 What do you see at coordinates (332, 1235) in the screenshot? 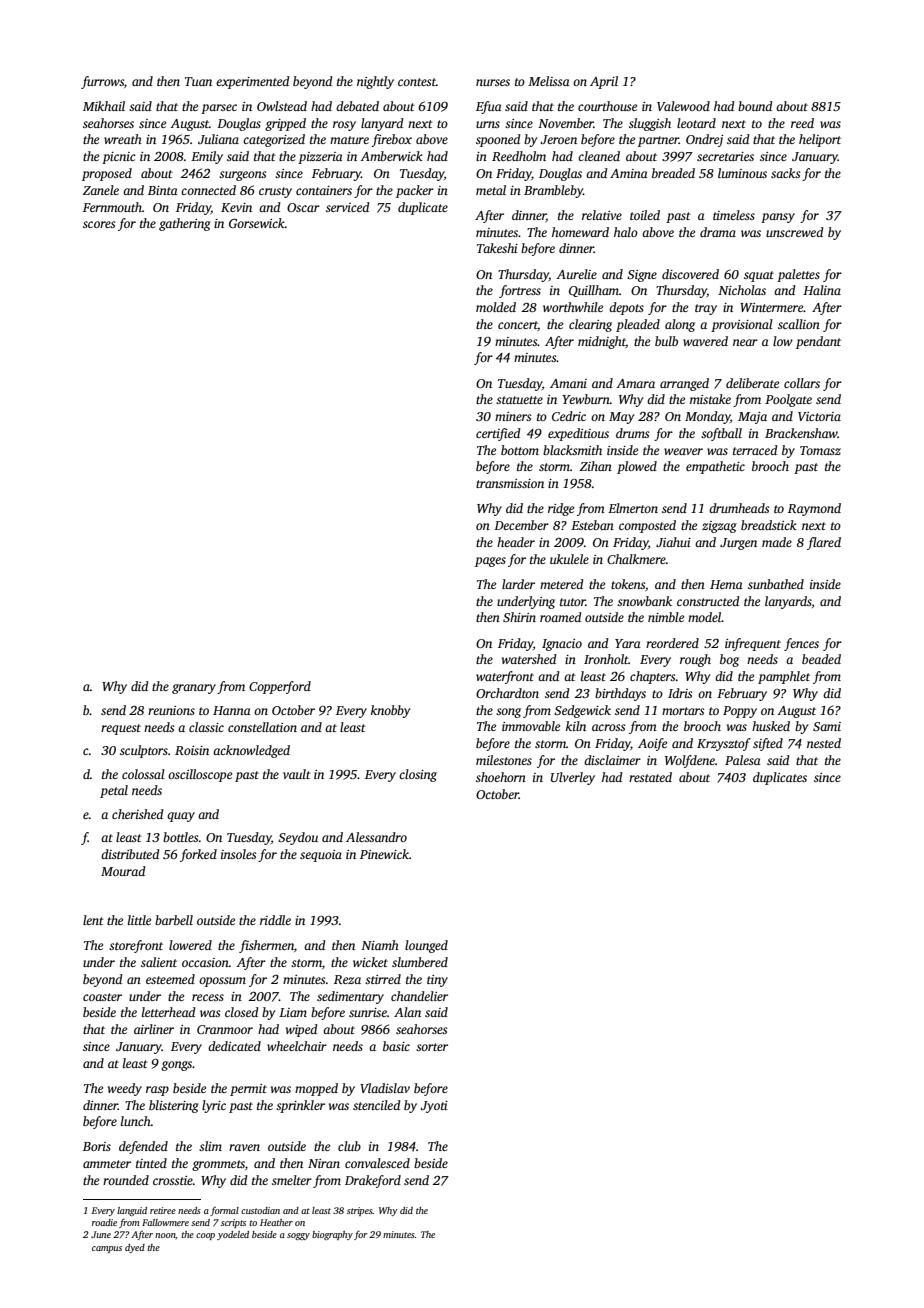
I see `biography` at bounding box center [332, 1235].
